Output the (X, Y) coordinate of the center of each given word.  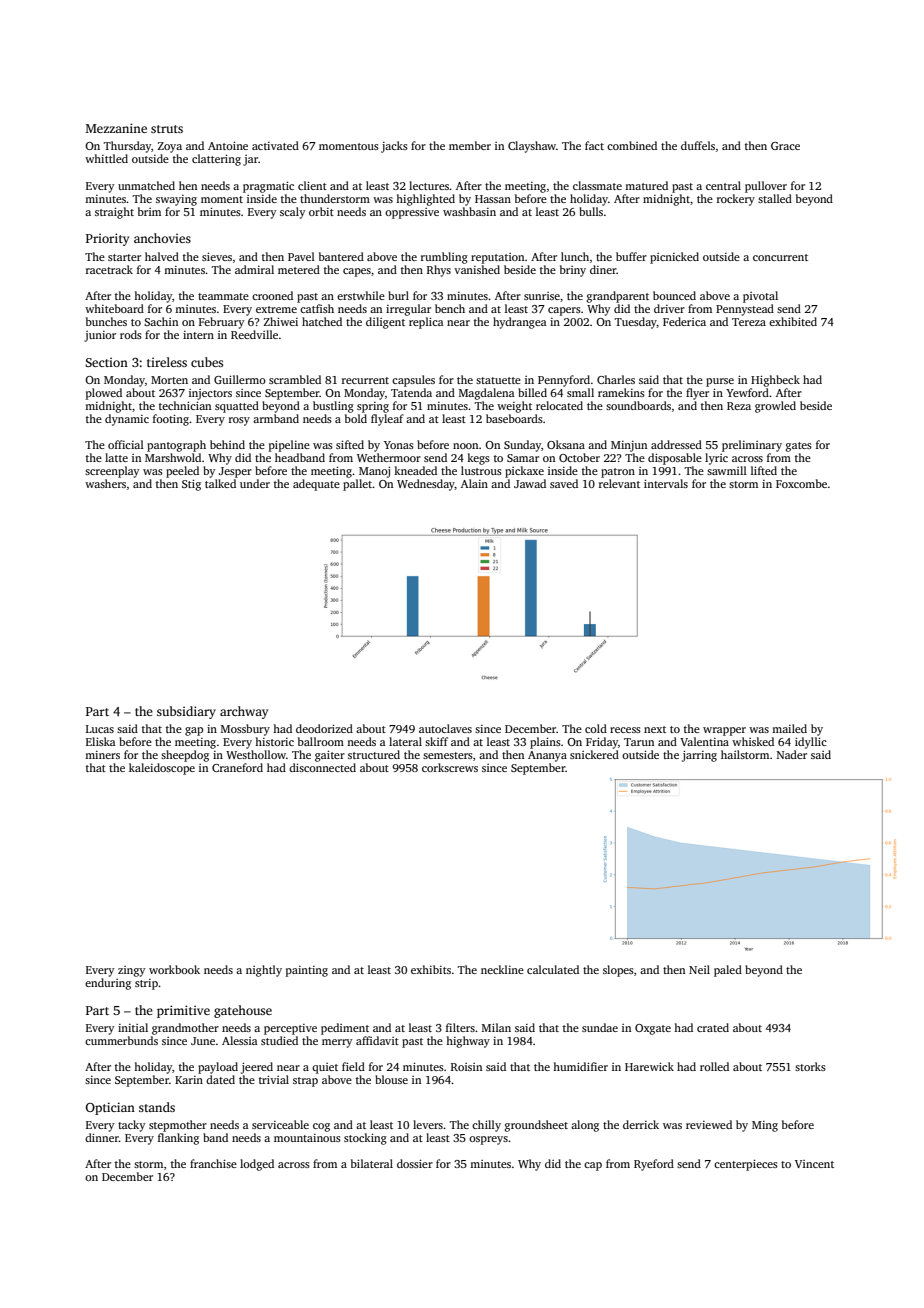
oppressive (412, 213)
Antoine (228, 145)
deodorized (324, 728)
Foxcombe (801, 483)
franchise (213, 1163)
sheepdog (185, 756)
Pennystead (745, 310)
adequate (316, 485)
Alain (474, 483)
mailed (789, 728)
